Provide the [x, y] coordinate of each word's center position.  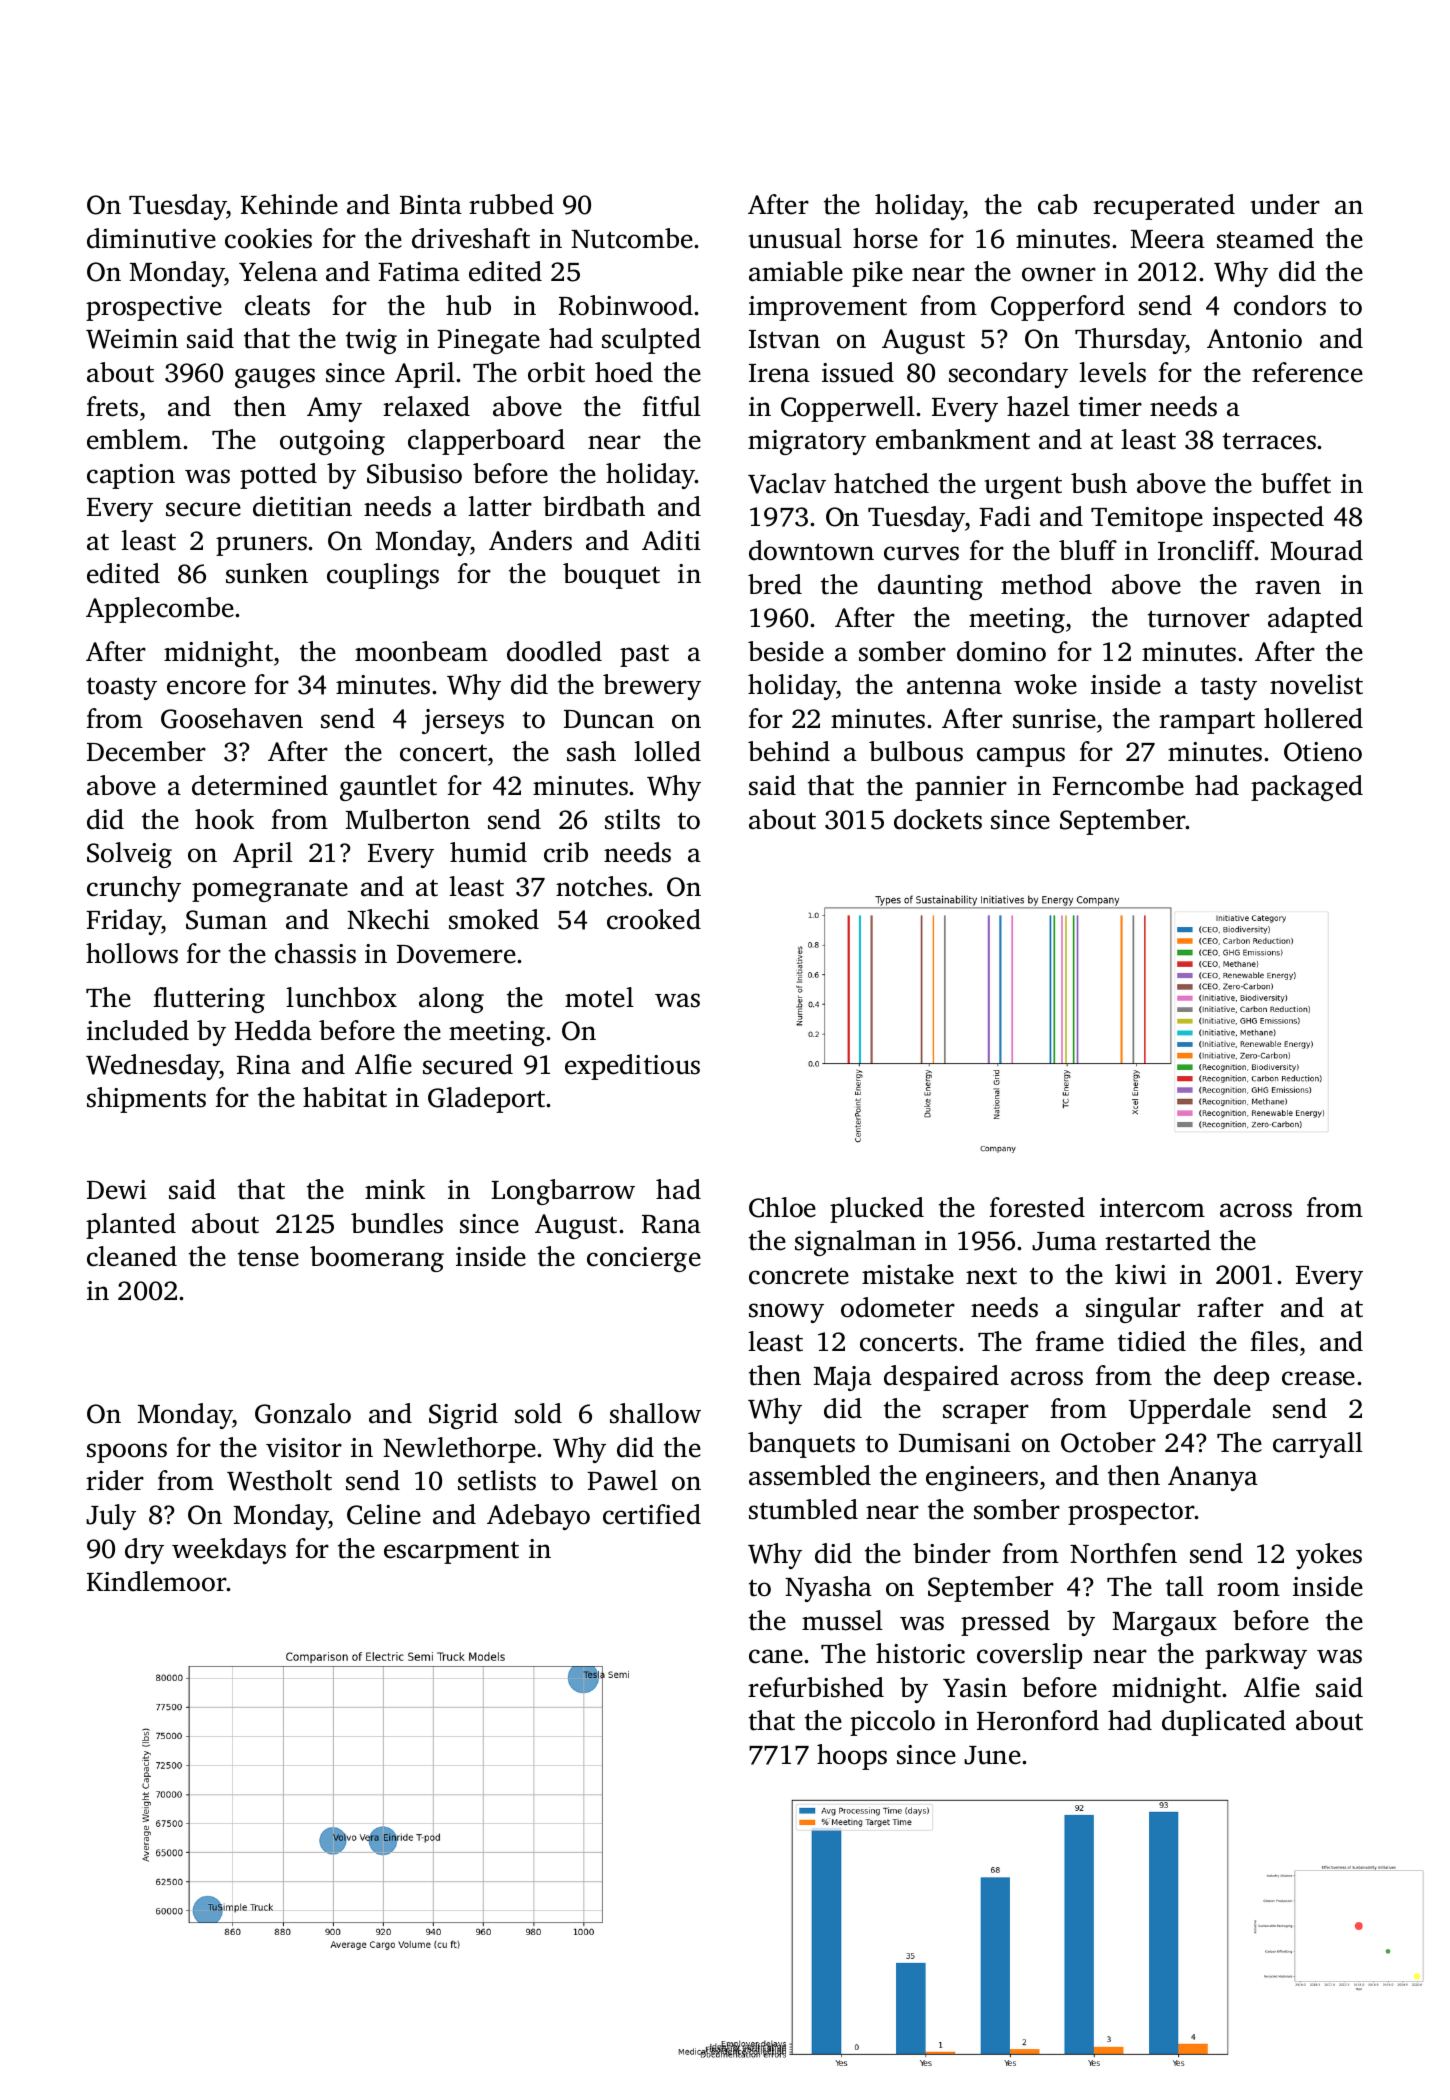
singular [1133, 1310]
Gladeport [487, 1100]
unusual [795, 238]
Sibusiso [414, 473]
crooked [654, 919]
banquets [801, 1445]
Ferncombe [1118, 785]
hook [224, 819]
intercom [1152, 1208]
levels [1112, 372]
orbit [556, 372]
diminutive [151, 238]
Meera [1168, 239]
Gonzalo [303, 1413]
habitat [345, 1097]
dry [144, 1551]
